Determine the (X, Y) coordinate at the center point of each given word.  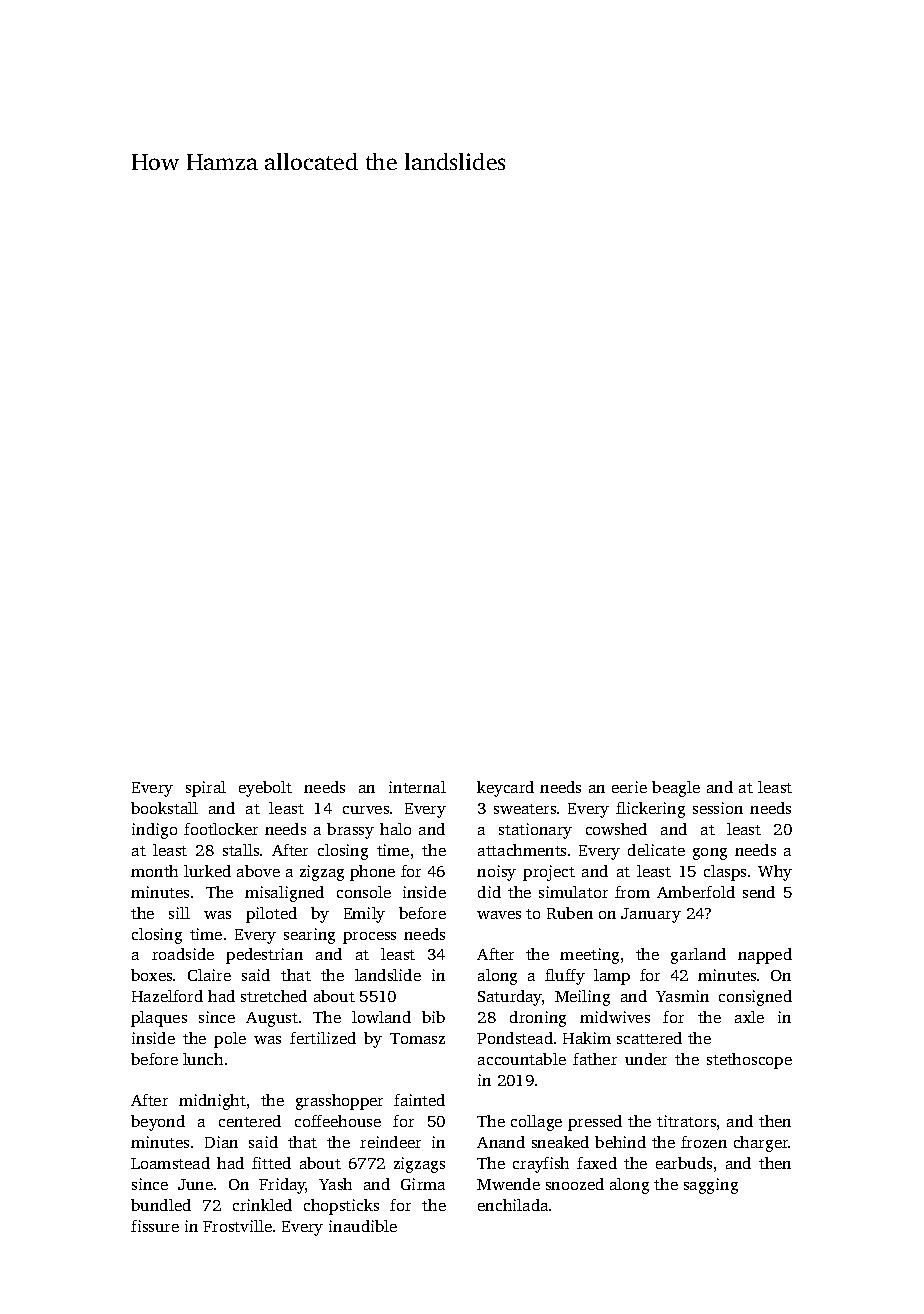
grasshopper (339, 1102)
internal (417, 787)
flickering (650, 810)
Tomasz (417, 1038)
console (364, 892)
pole (230, 1040)
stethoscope (749, 1061)
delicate (656, 850)
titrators (686, 1121)
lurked (207, 871)
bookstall (164, 808)
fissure (155, 1226)
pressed (595, 1123)
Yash (335, 1184)
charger (761, 1144)
